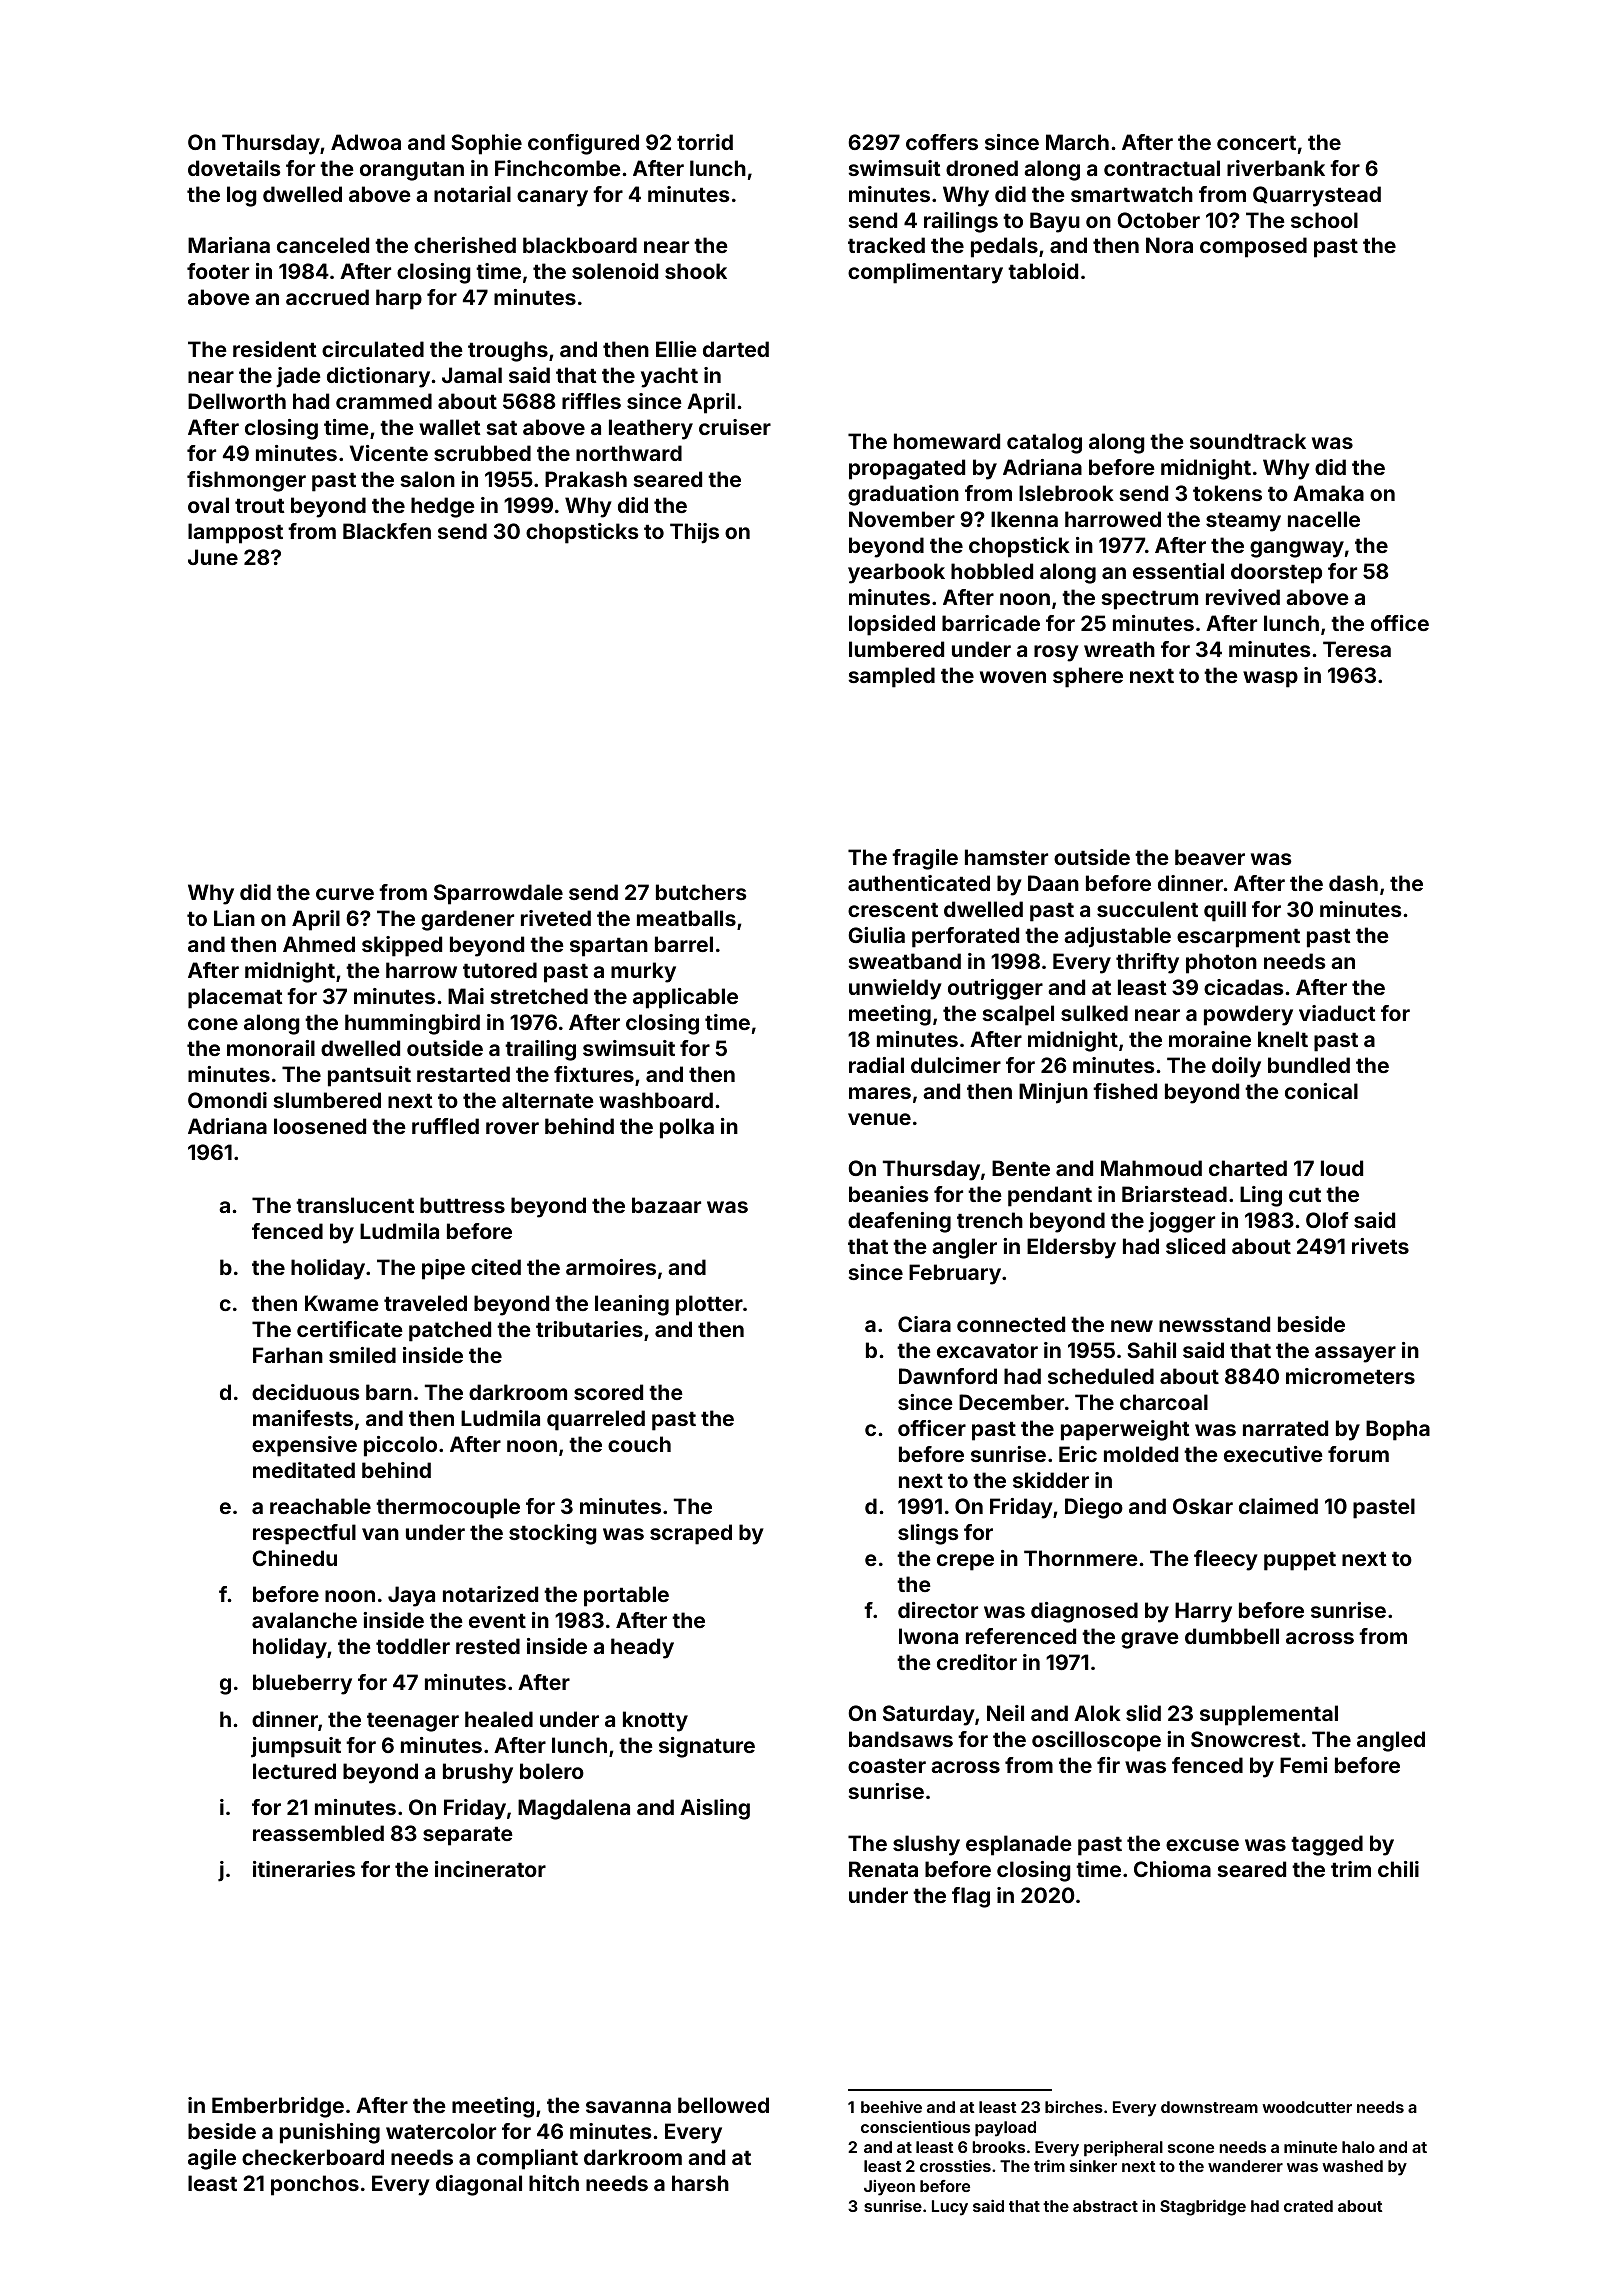 This screenshot has height=2292, width=1620. What do you see at coordinates (938, 1610) in the screenshot?
I see `director` at bounding box center [938, 1610].
